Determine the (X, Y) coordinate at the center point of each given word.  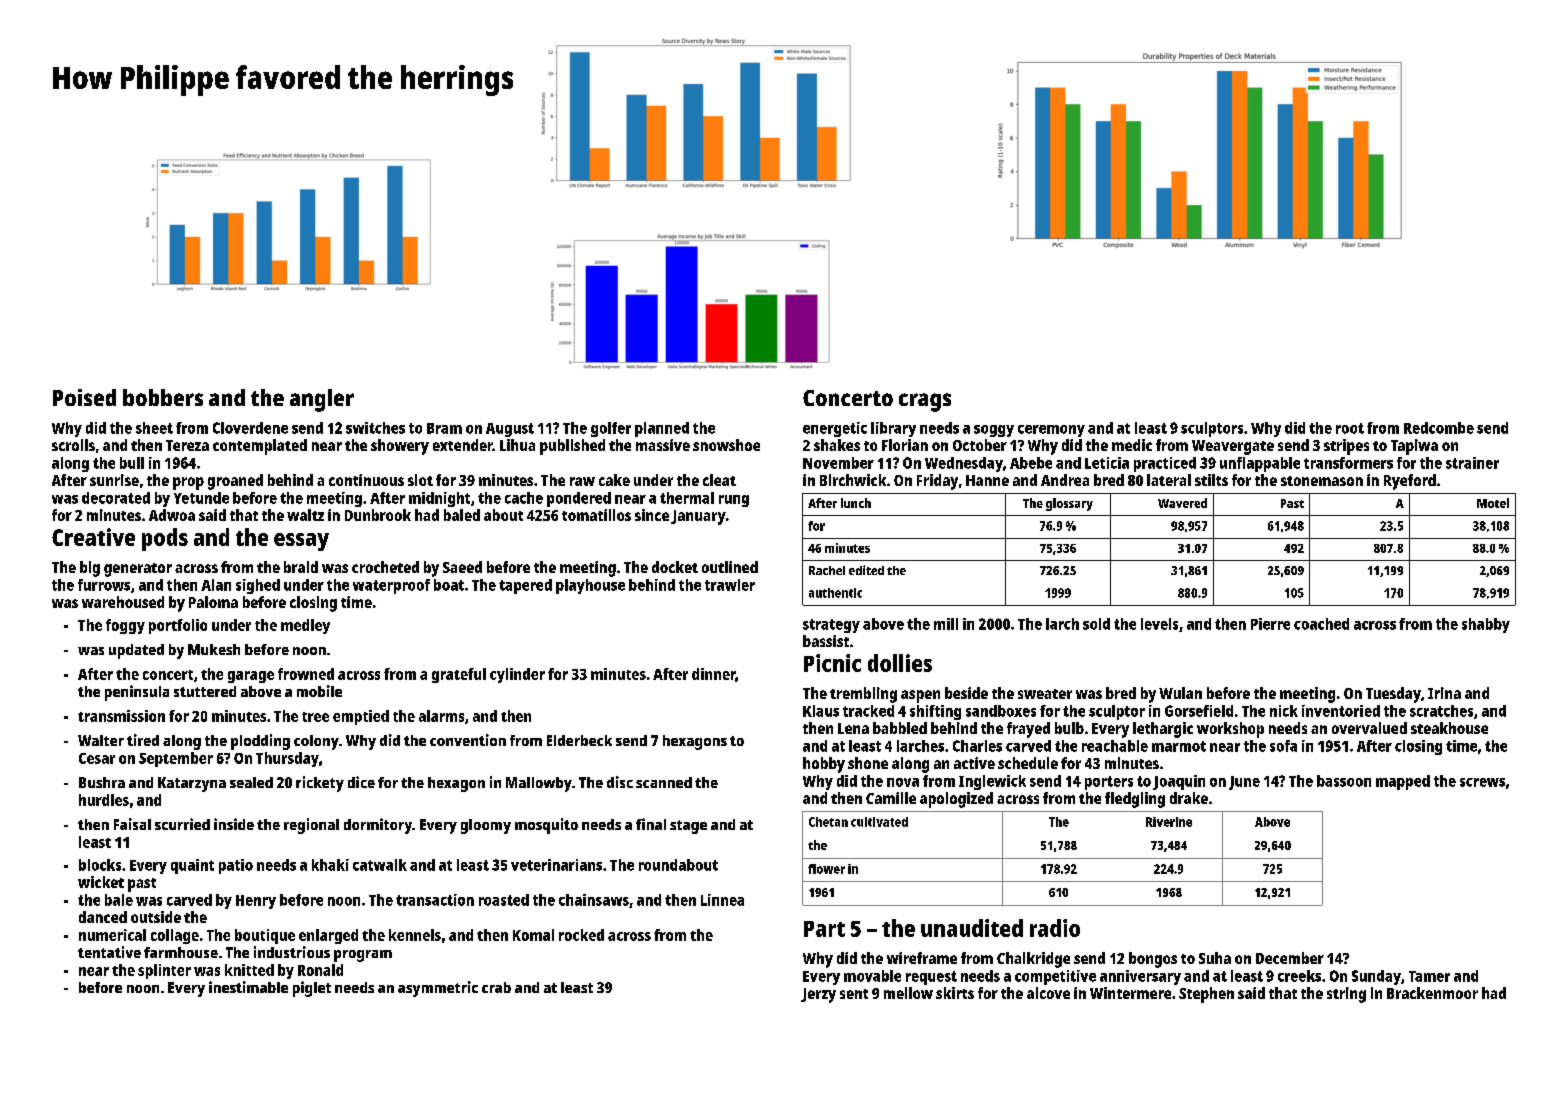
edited (866, 570)
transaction (435, 900)
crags (925, 402)
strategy (831, 626)
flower (826, 869)
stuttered (205, 691)
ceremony (1051, 431)
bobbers (163, 397)
